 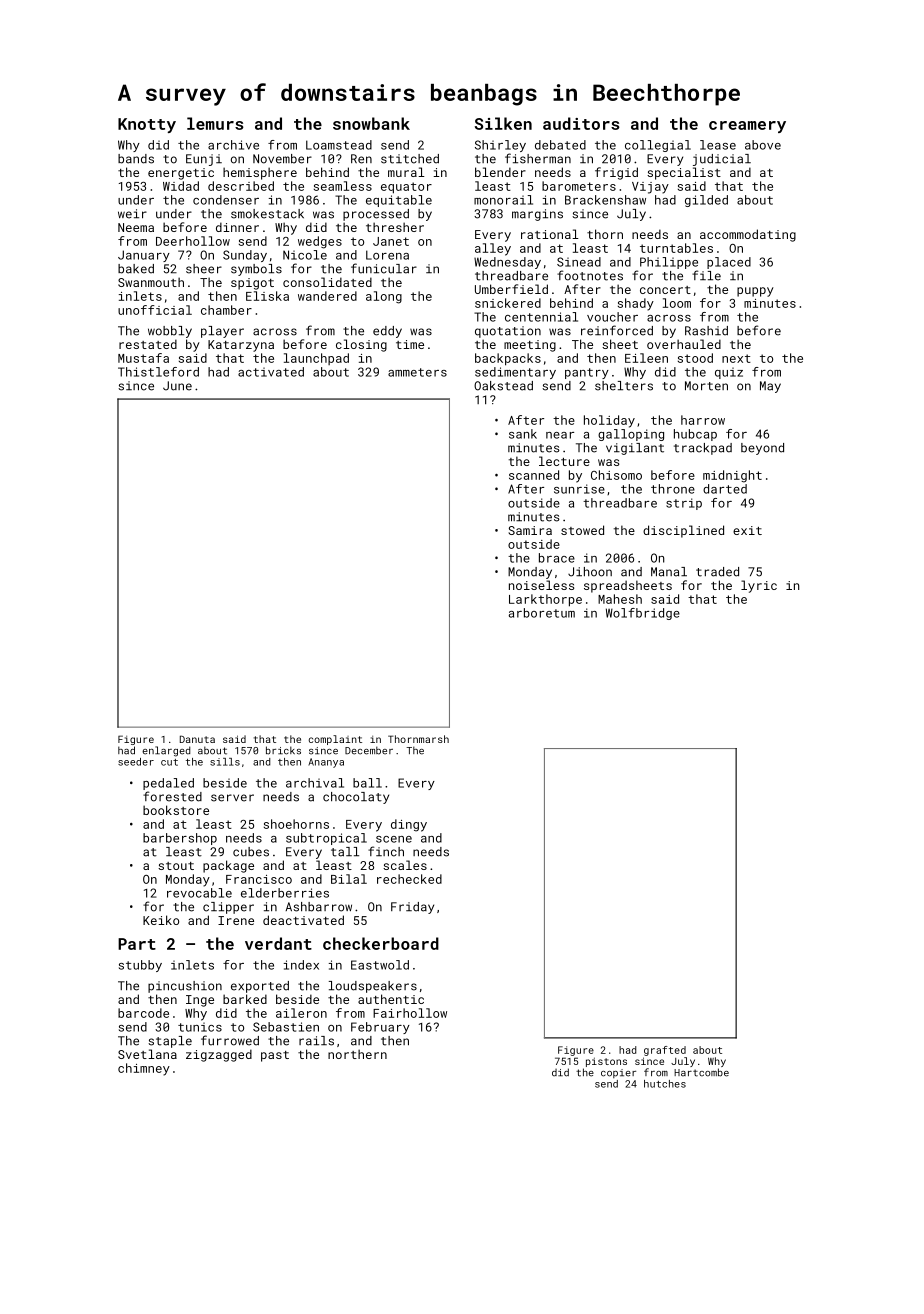 What do you see at coordinates (507, 263) in the image?
I see `Wednesday` at bounding box center [507, 263].
